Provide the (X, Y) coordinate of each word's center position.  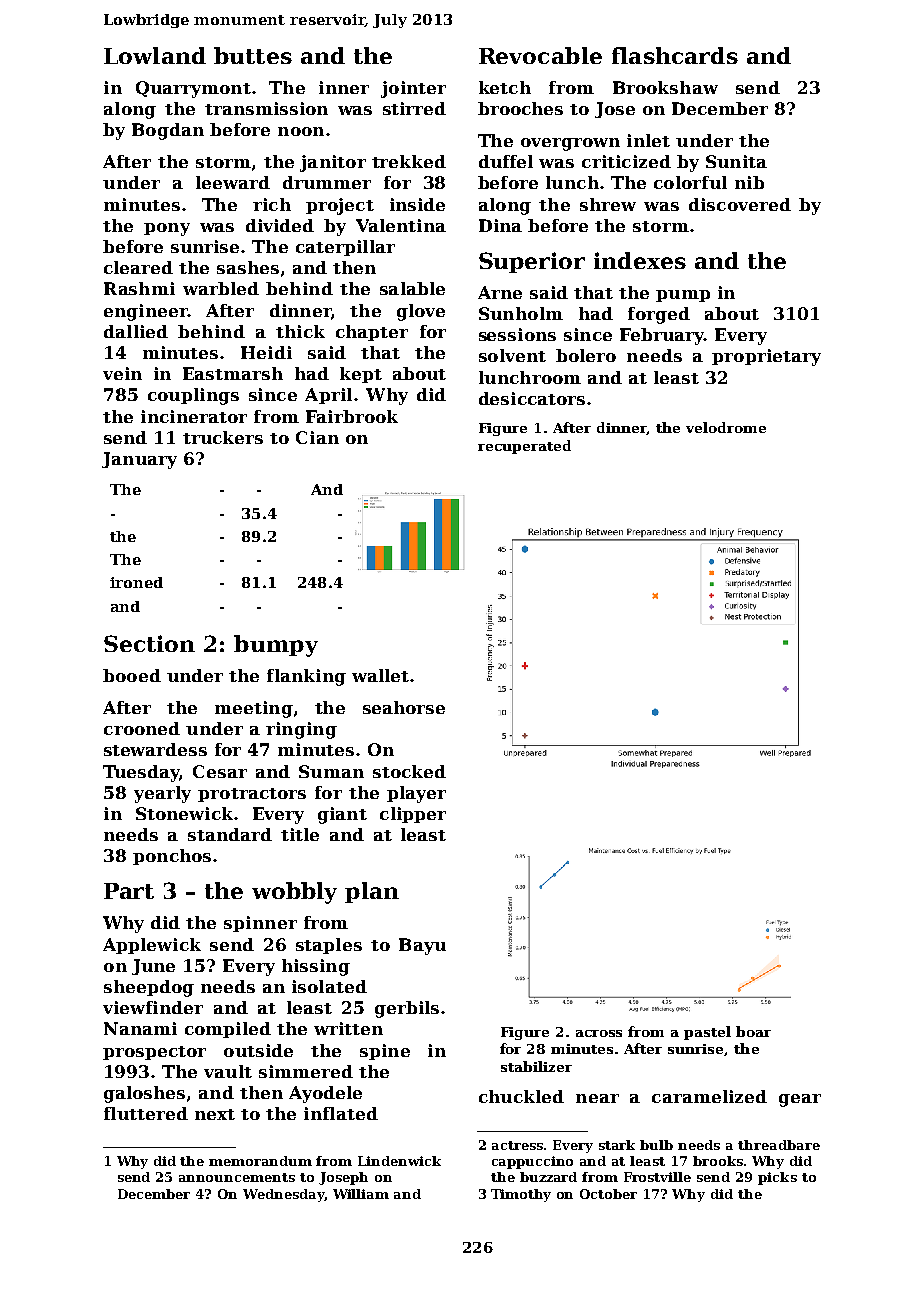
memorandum (260, 1161)
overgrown (570, 144)
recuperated (524, 447)
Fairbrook (352, 416)
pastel (707, 1033)
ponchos (172, 857)
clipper (413, 815)
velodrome (726, 427)
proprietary (766, 357)
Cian (317, 437)
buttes (253, 55)
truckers (223, 437)
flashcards (675, 55)
